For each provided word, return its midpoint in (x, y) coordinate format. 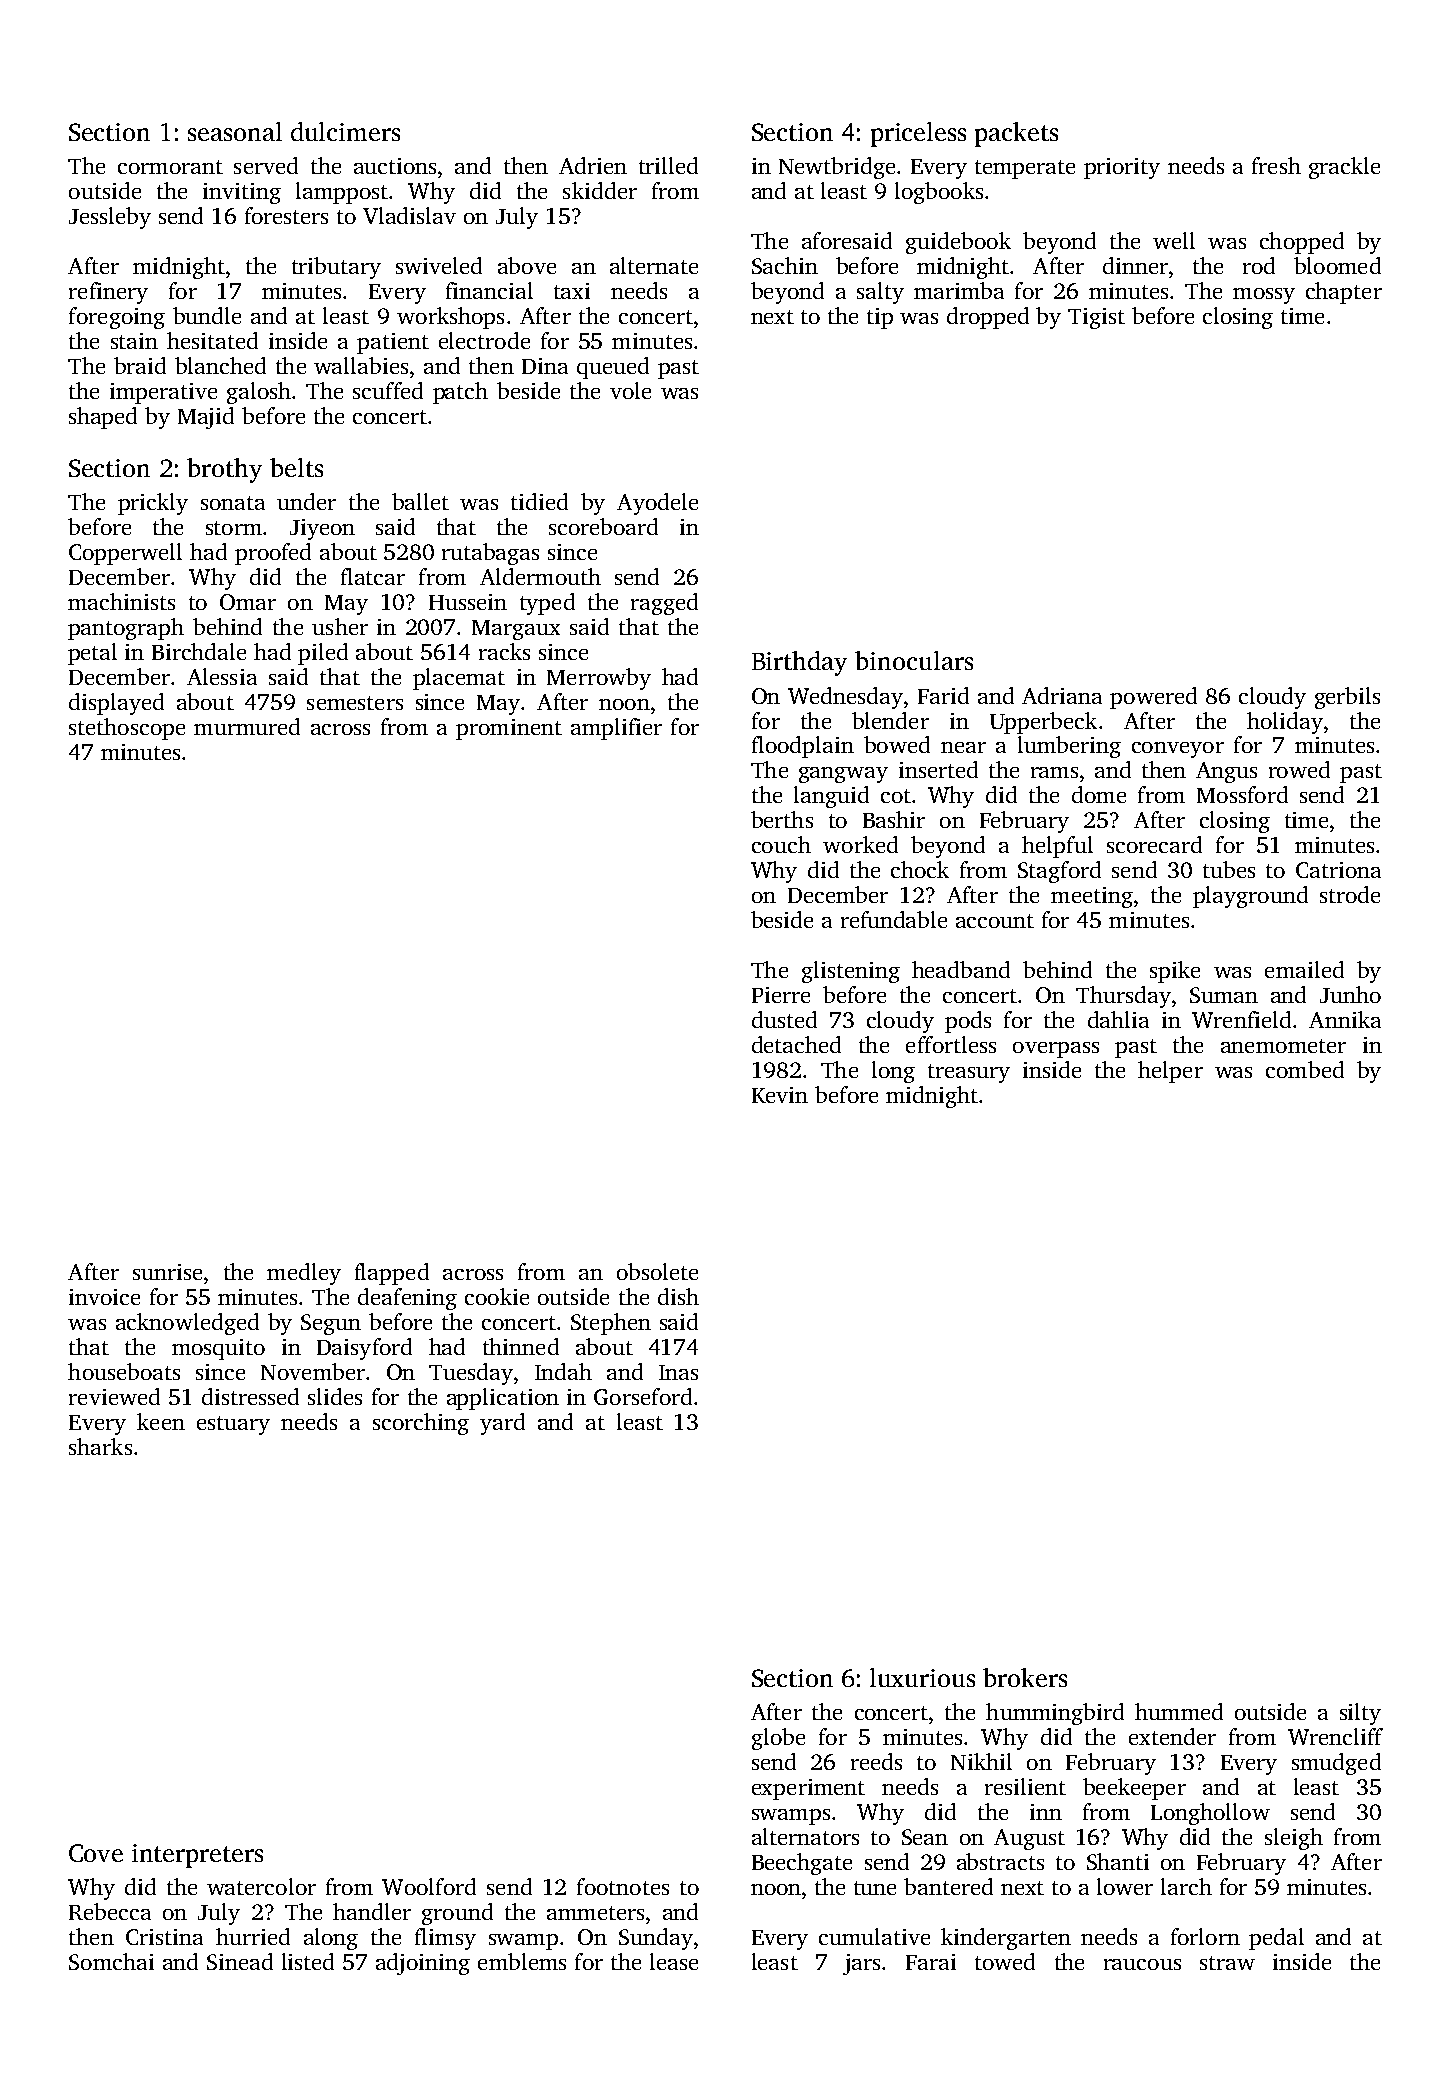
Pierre (781, 995)
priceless (918, 134)
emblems (522, 1961)
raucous (1142, 1964)
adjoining (423, 1964)
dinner (1135, 265)
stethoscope (127, 729)
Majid (206, 418)
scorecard (1154, 844)
